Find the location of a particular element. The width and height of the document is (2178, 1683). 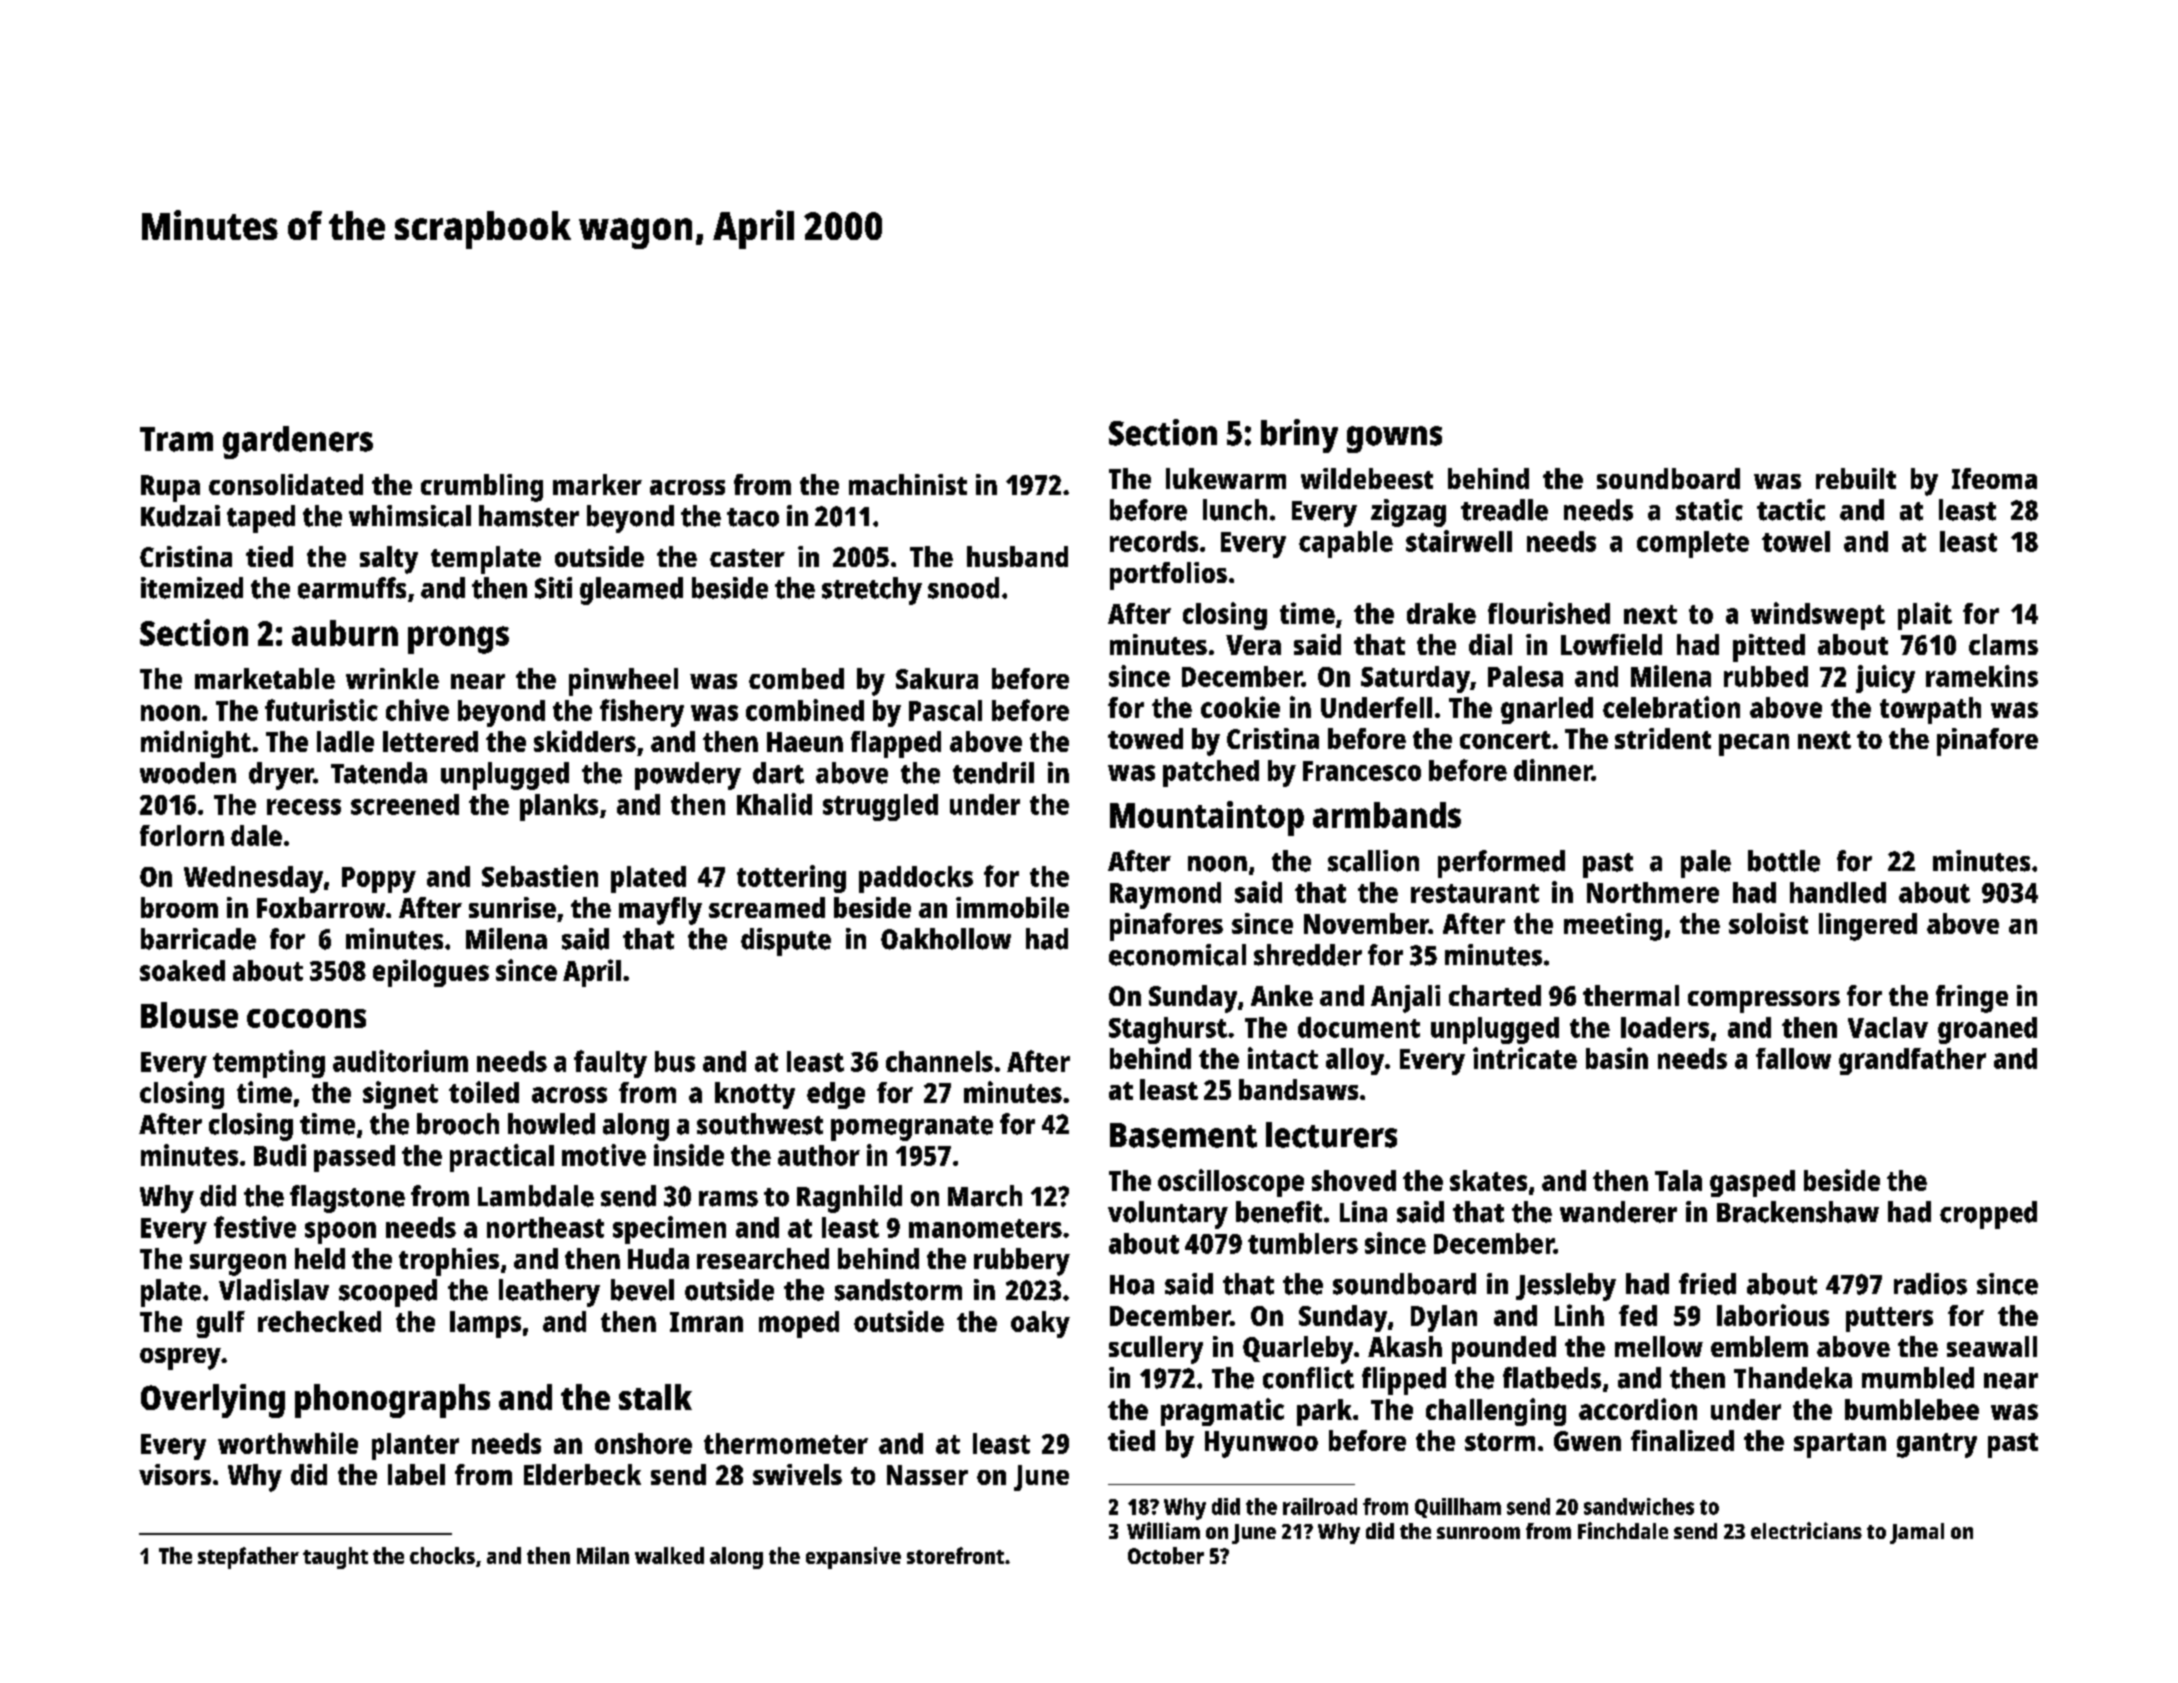

grandfather is located at coordinates (1912, 1061).
